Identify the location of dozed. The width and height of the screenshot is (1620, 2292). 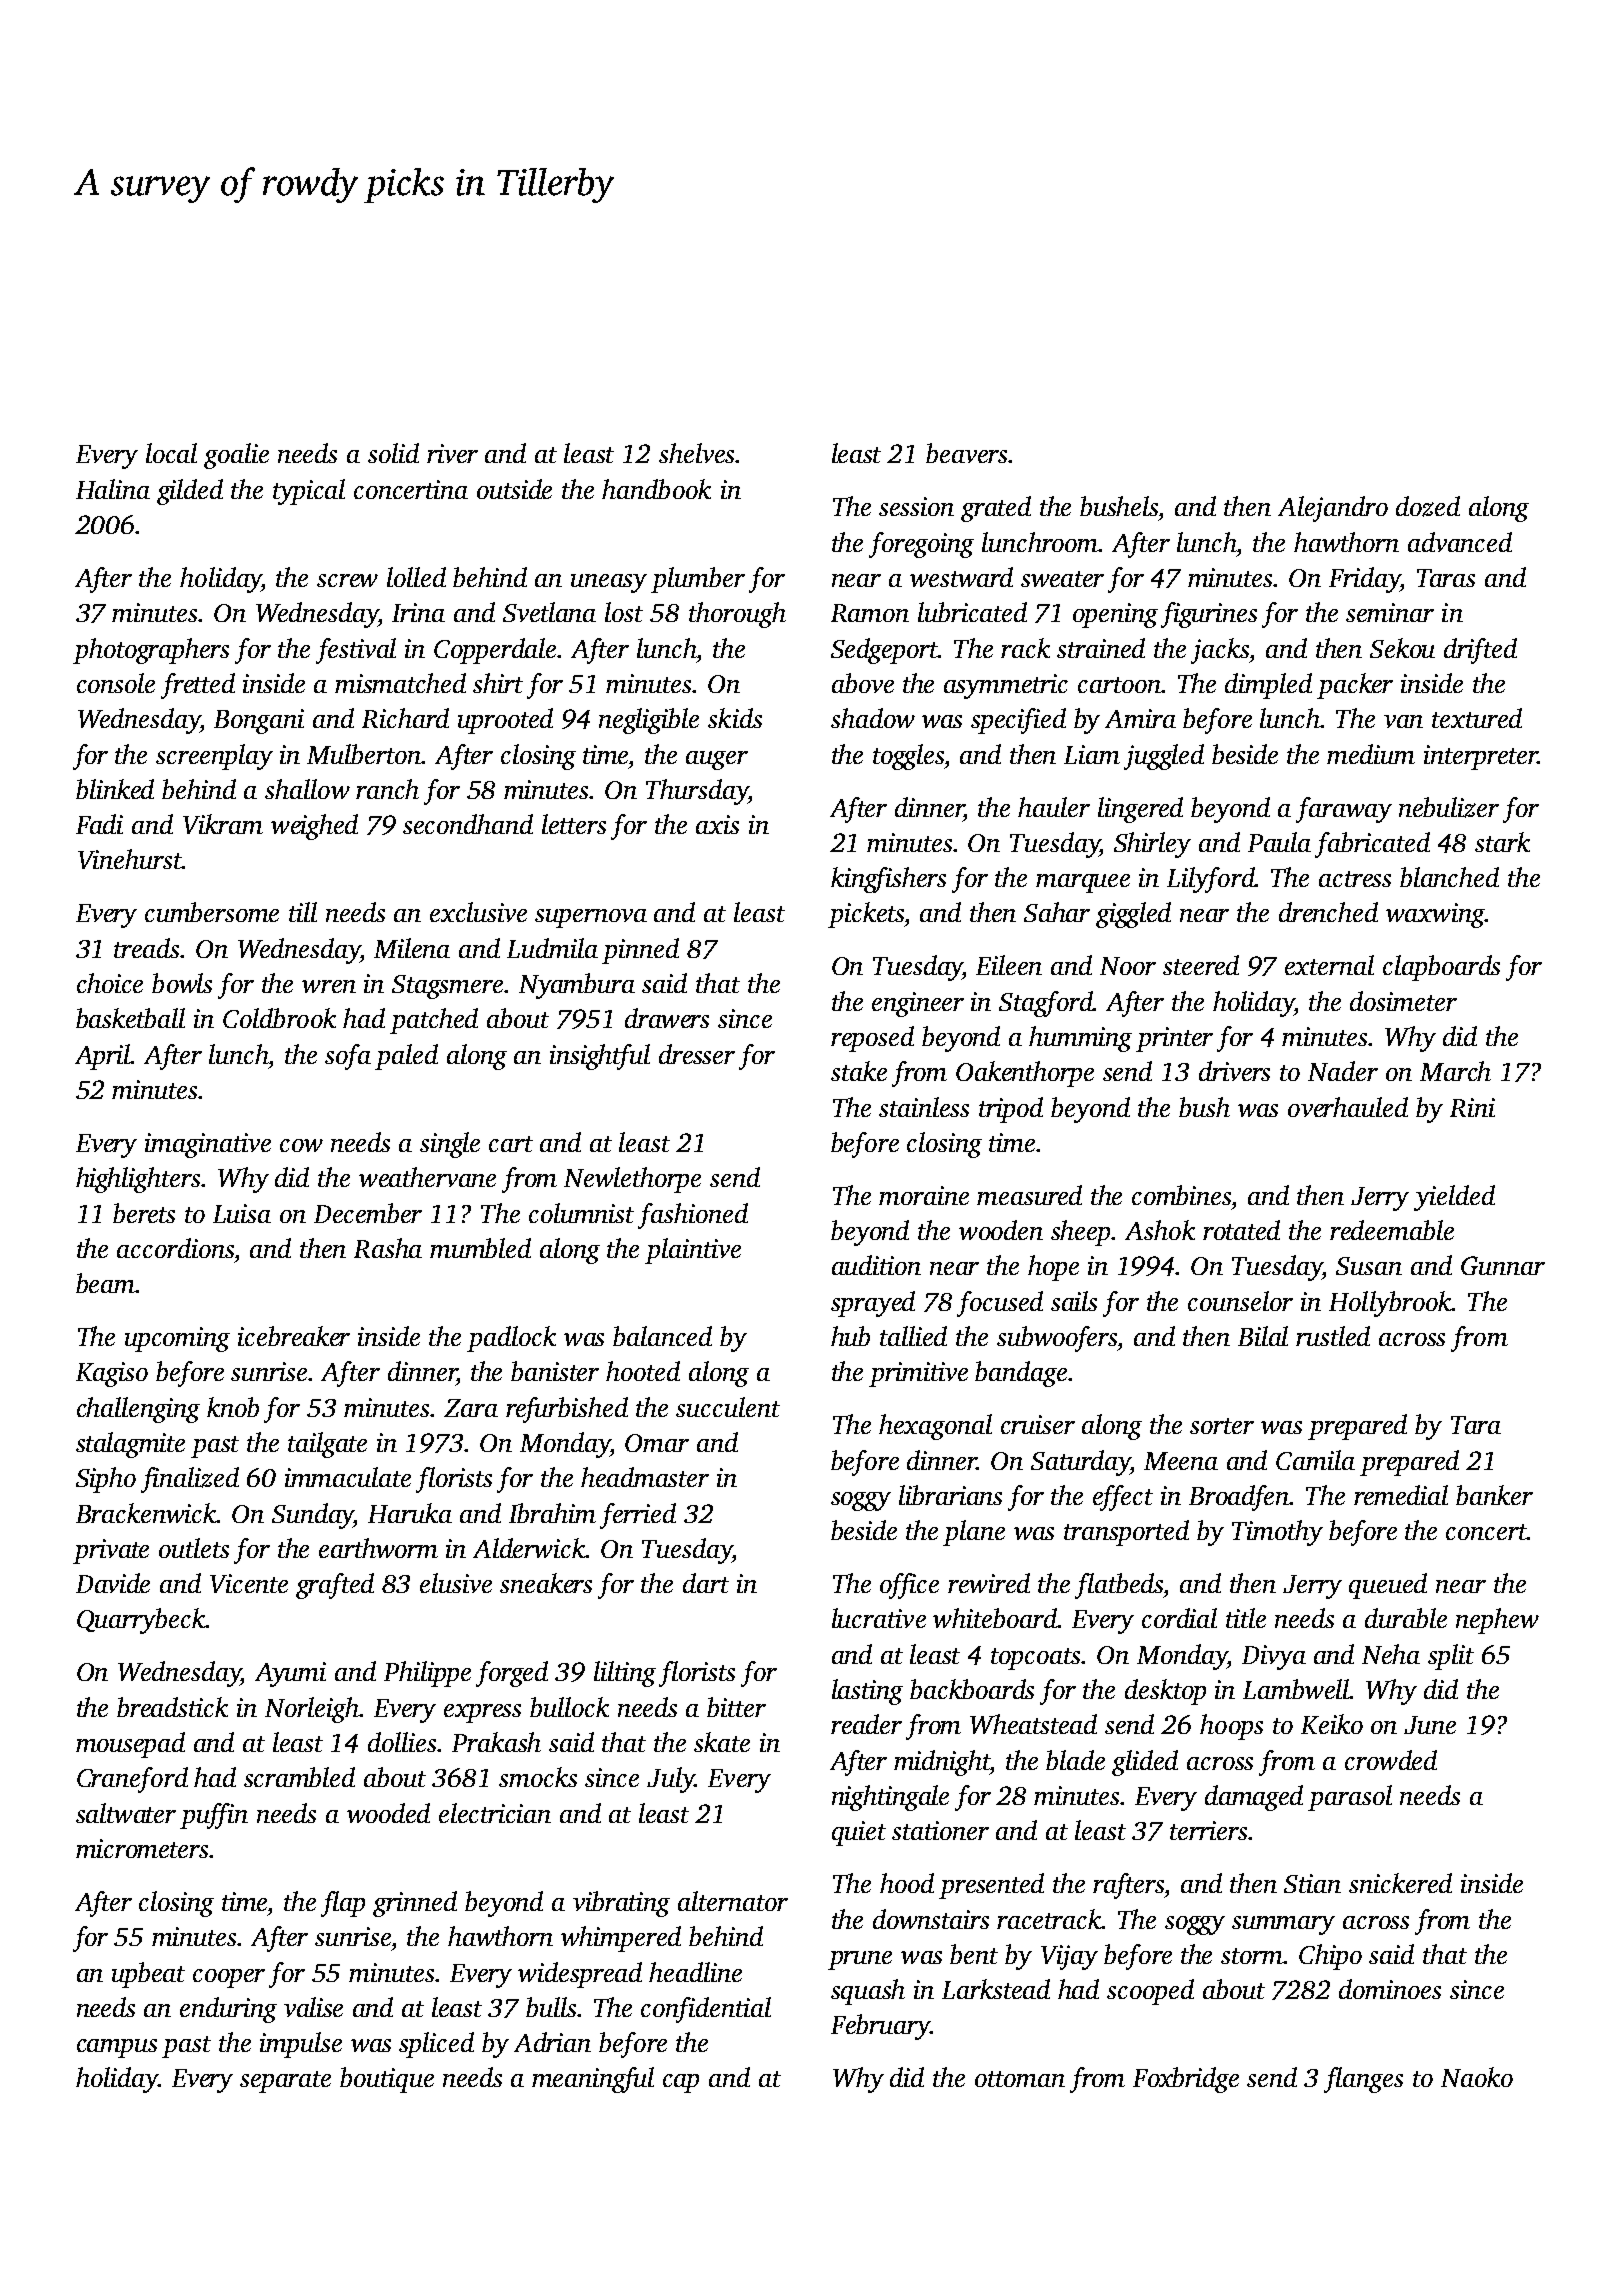
(1428, 506).
